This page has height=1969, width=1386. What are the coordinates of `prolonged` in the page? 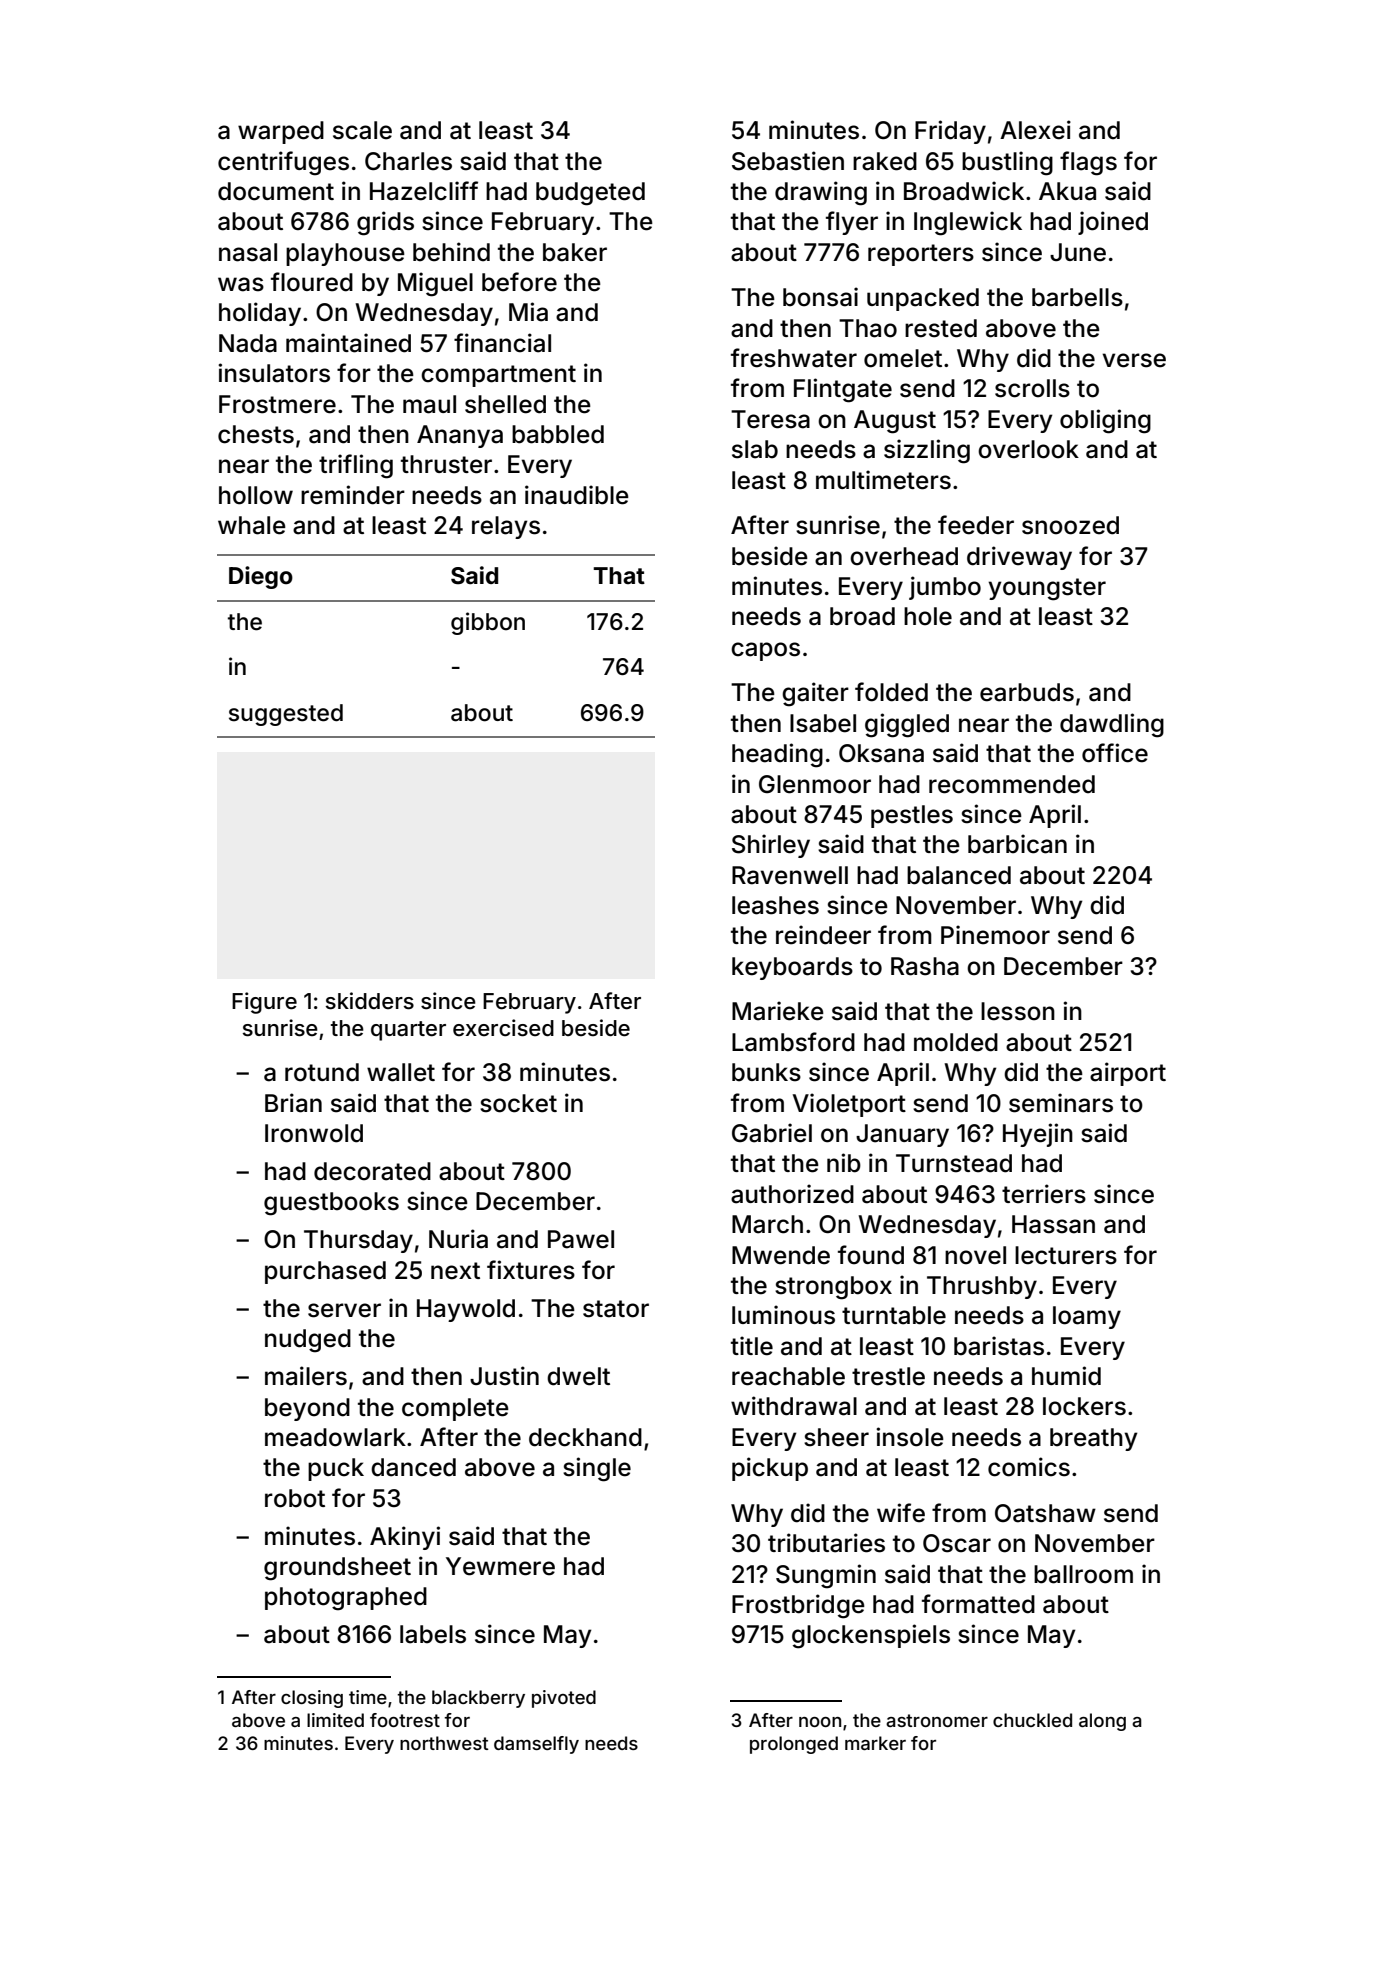 It's located at (794, 1745).
